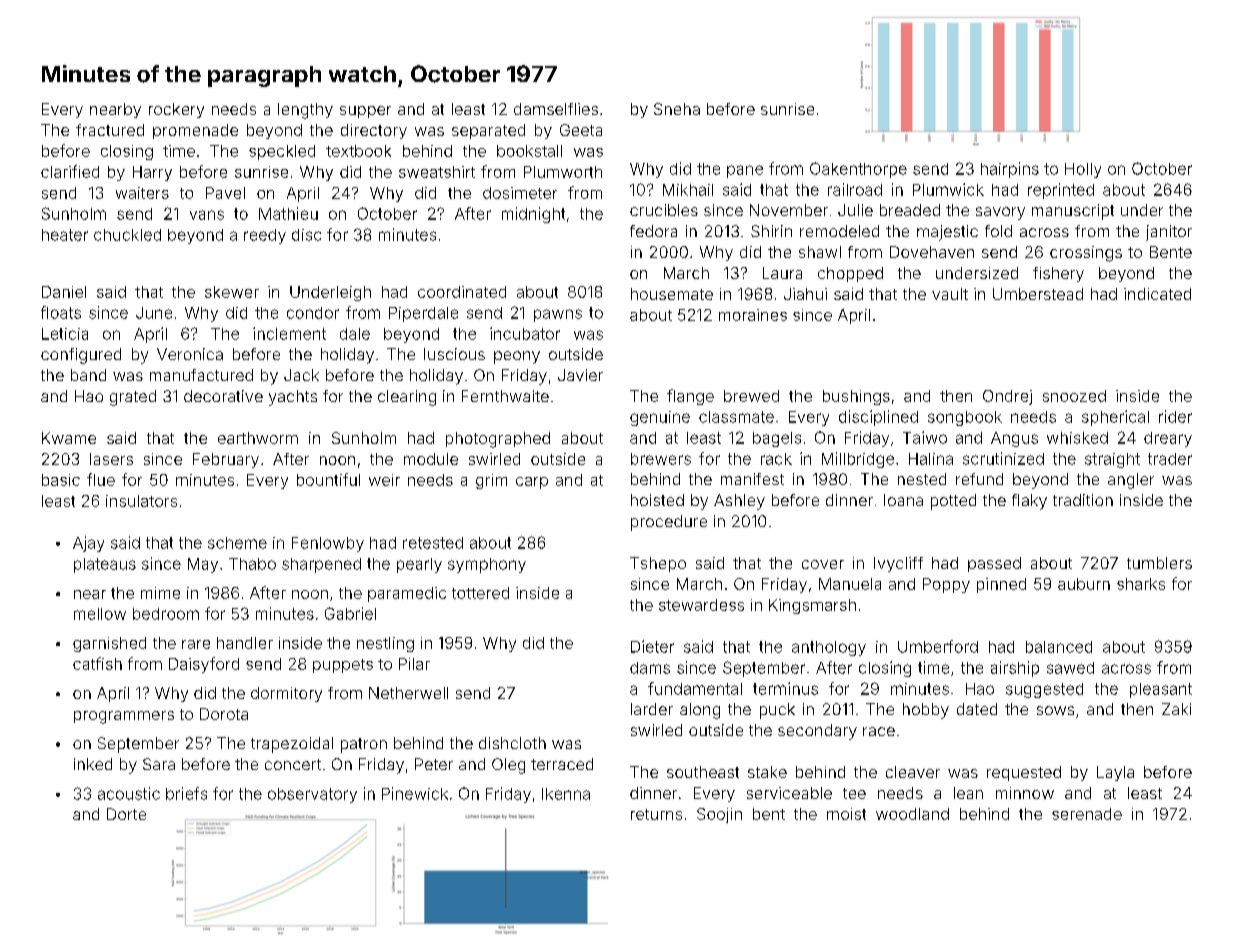  Describe the element at coordinates (658, 564) in the screenshot. I see `Tshepo` at that location.
